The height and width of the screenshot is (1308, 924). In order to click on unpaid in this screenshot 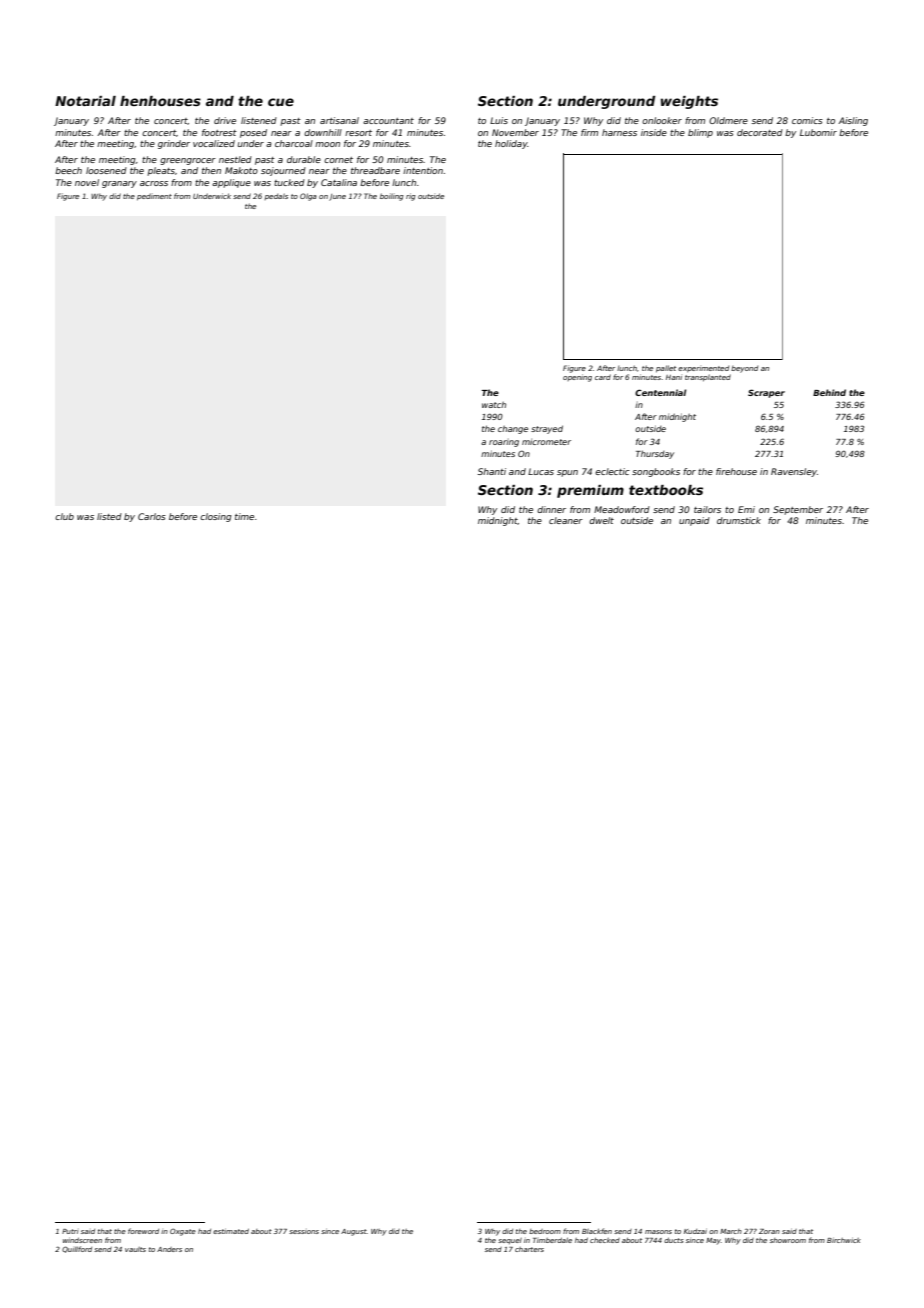, I will do `click(694, 521)`.
